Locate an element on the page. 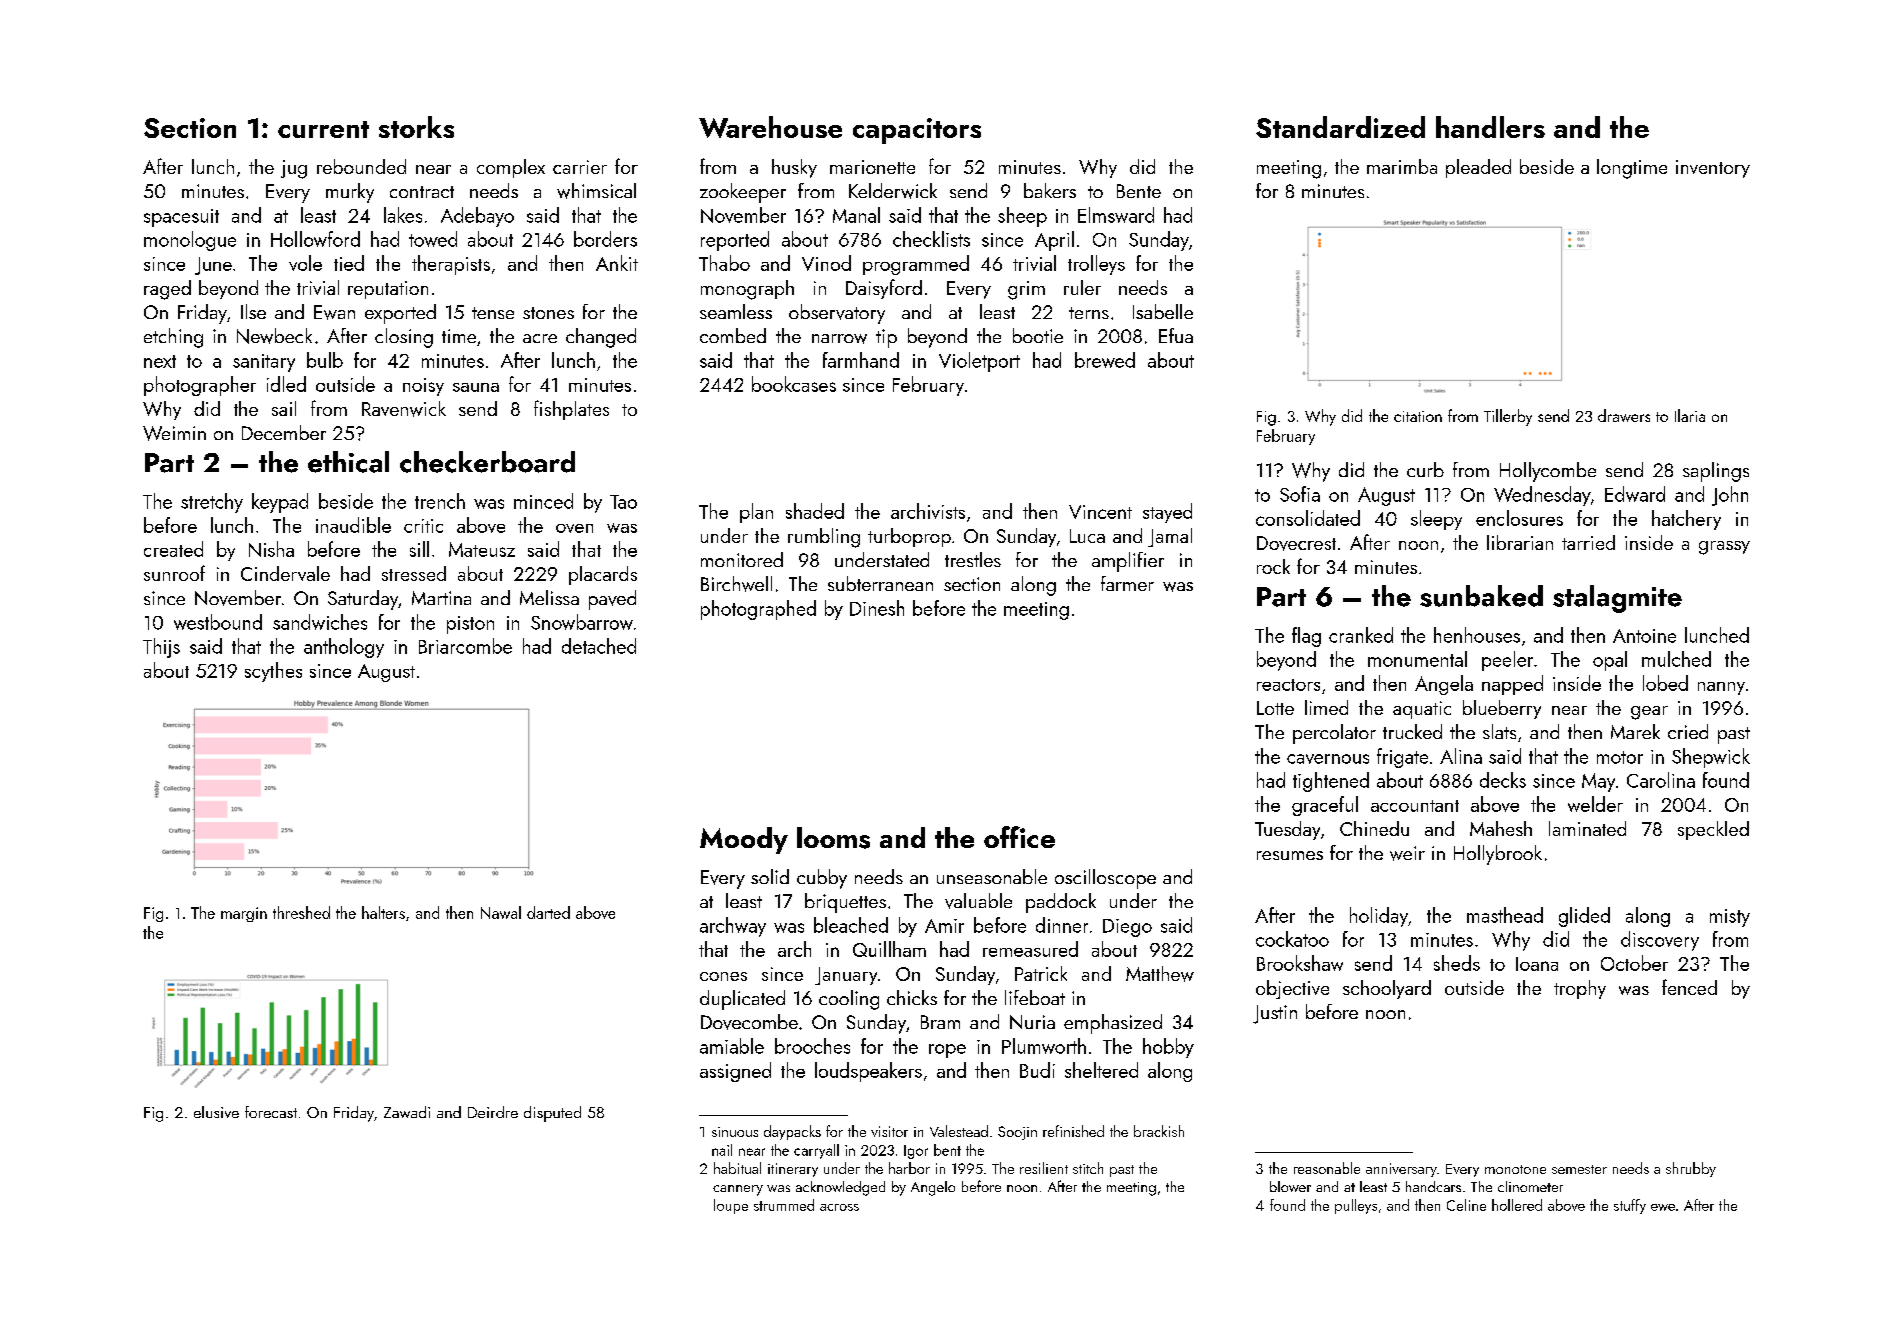 Image resolution: width=1893 pixels, height=1338 pixels. Antoine is located at coordinates (1644, 636).
